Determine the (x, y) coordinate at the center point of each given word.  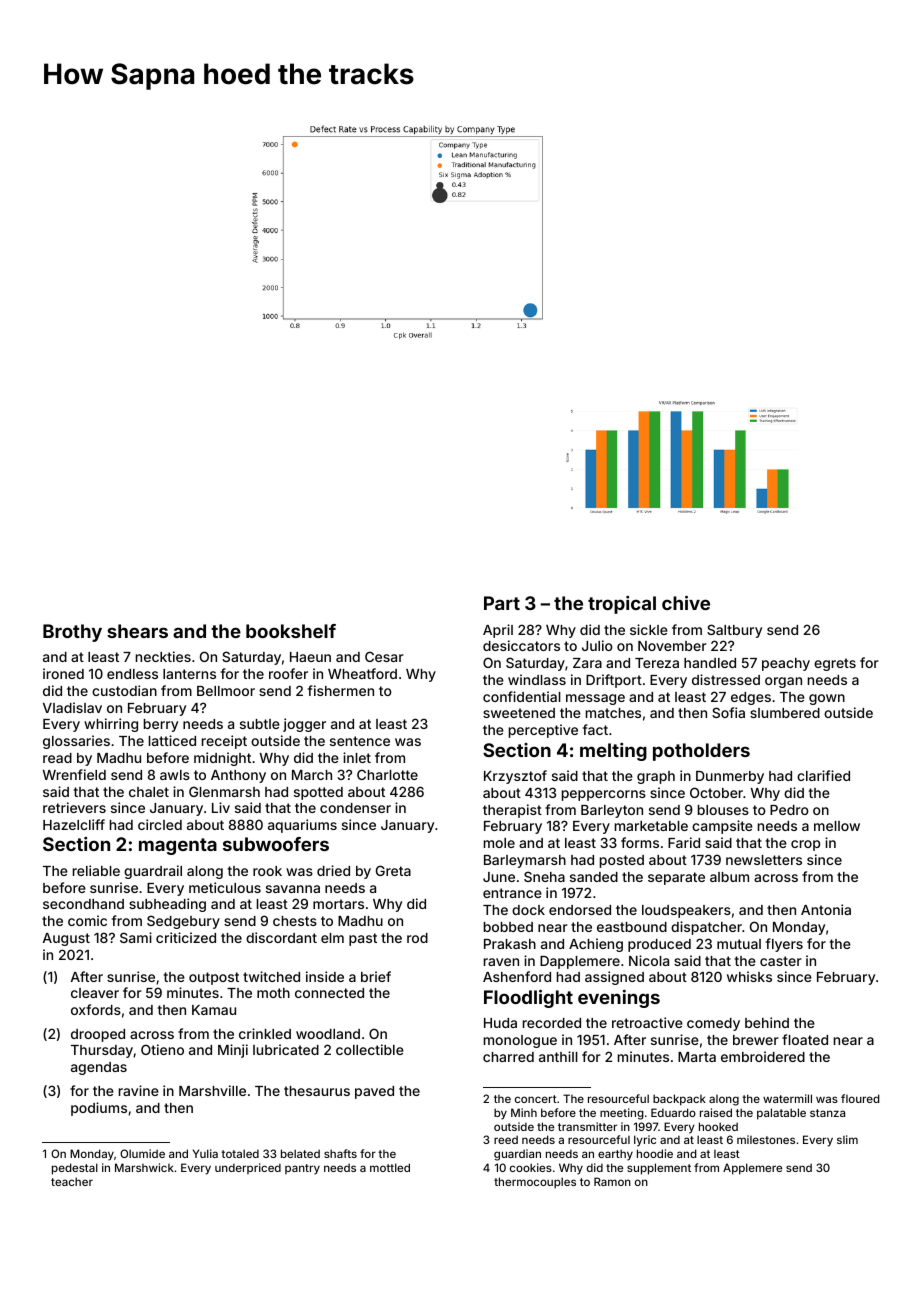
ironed (63, 673)
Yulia (205, 1153)
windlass (537, 679)
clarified (823, 775)
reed (506, 1139)
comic (87, 920)
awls (175, 775)
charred (508, 1057)
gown (827, 699)
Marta (697, 1057)
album (729, 877)
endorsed (580, 910)
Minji (233, 1051)
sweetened (519, 713)
